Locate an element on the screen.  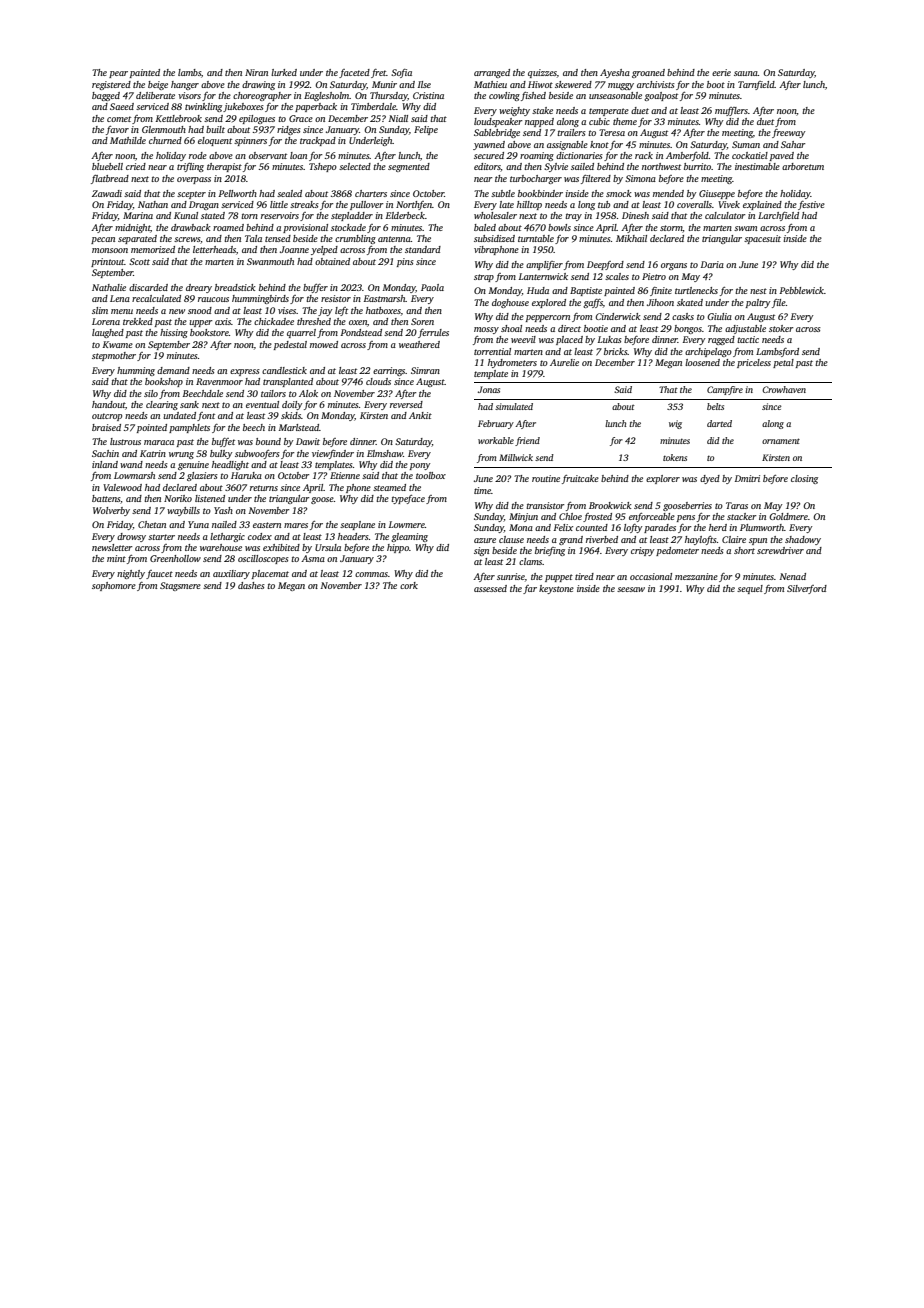
Crowhaven is located at coordinates (784, 389).
